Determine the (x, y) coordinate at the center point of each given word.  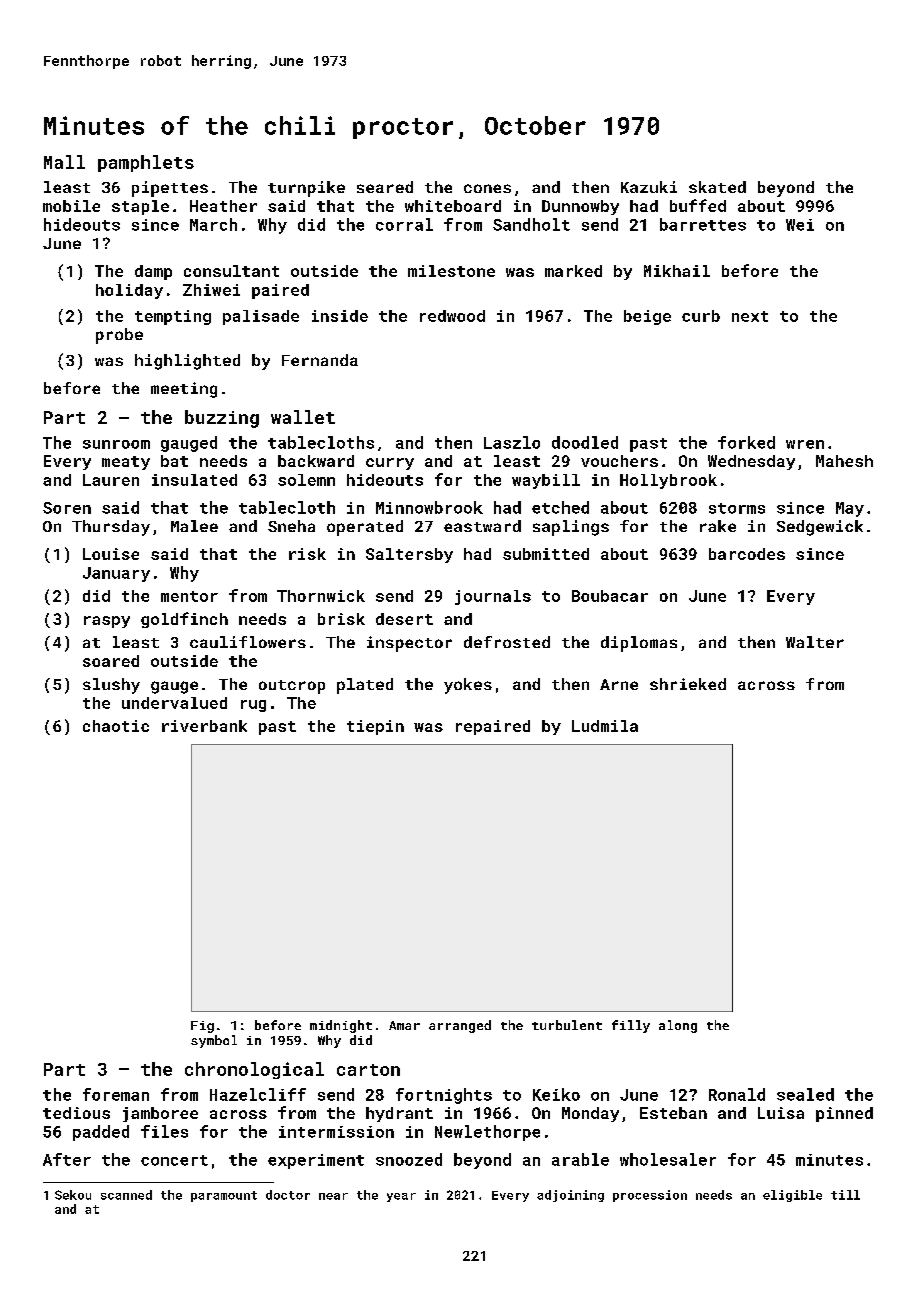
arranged (460, 1026)
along (678, 1026)
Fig (202, 1027)
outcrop (292, 687)
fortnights (444, 1096)
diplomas (639, 644)
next (750, 316)
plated (365, 686)
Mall (64, 162)
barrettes (703, 224)
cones (487, 188)
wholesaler (668, 1159)
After (67, 1159)
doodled (585, 442)
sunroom (116, 444)
